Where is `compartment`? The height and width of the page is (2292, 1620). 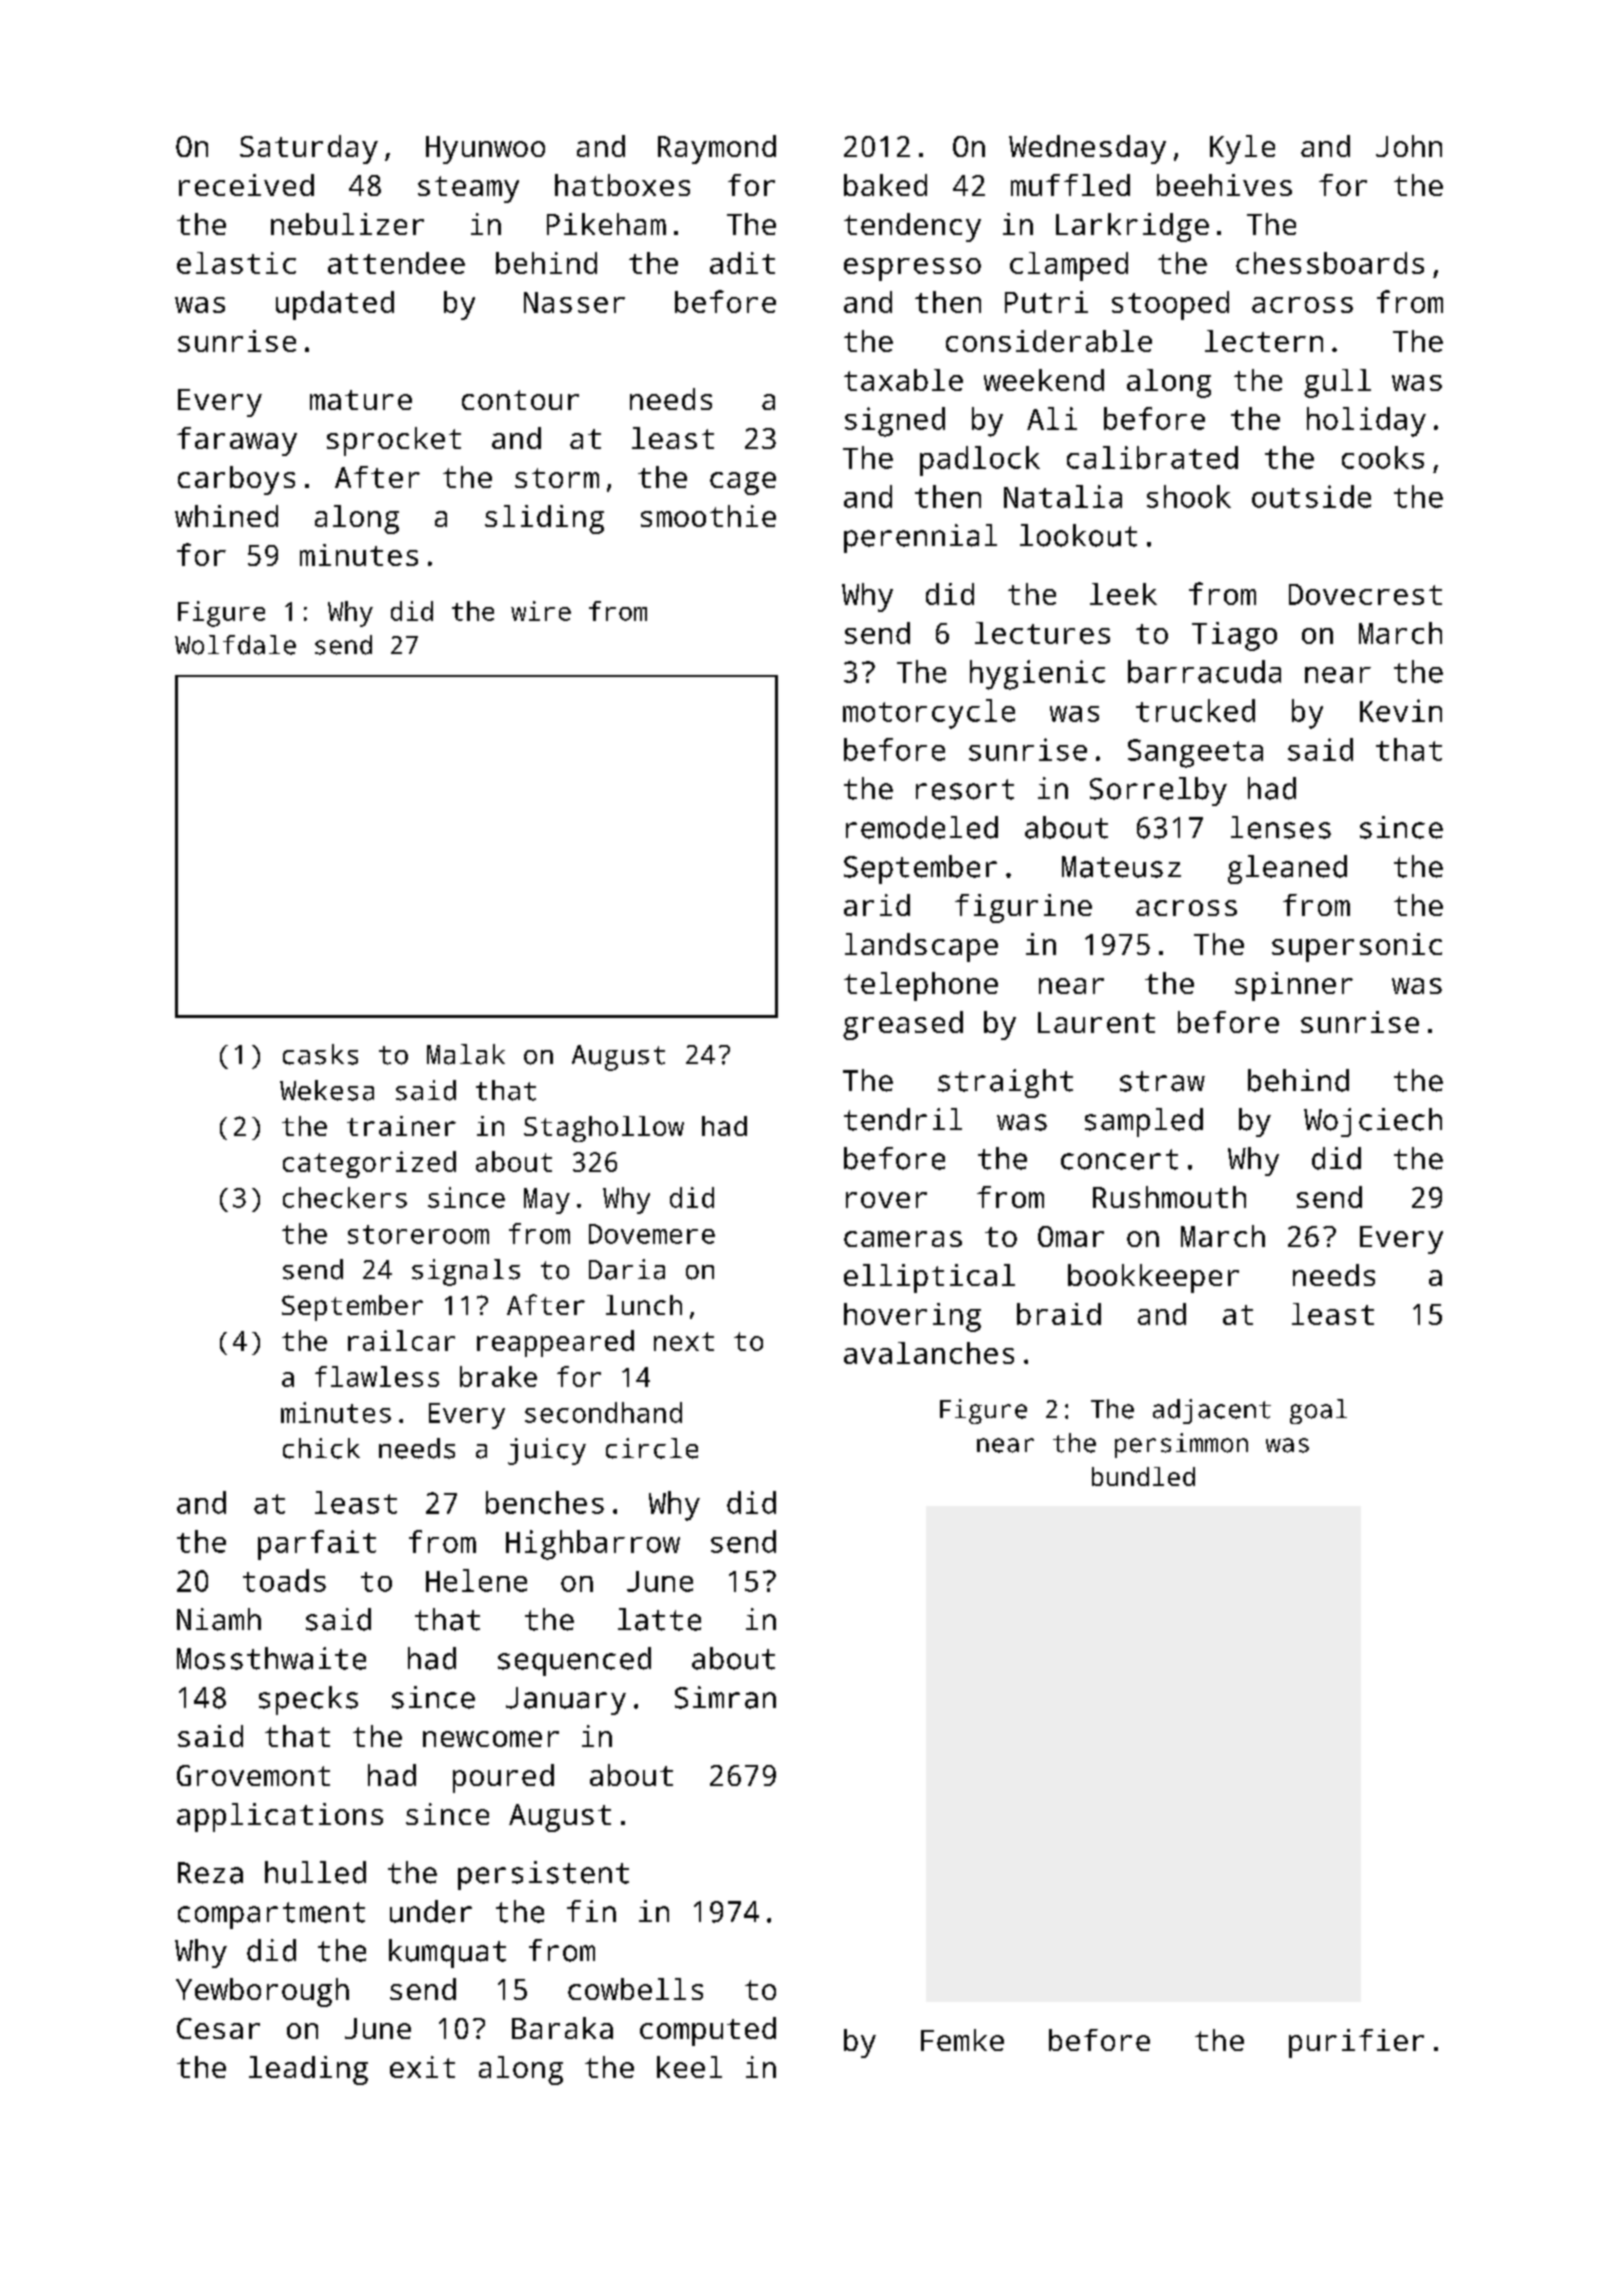 compartment is located at coordinates (271, 1915).
